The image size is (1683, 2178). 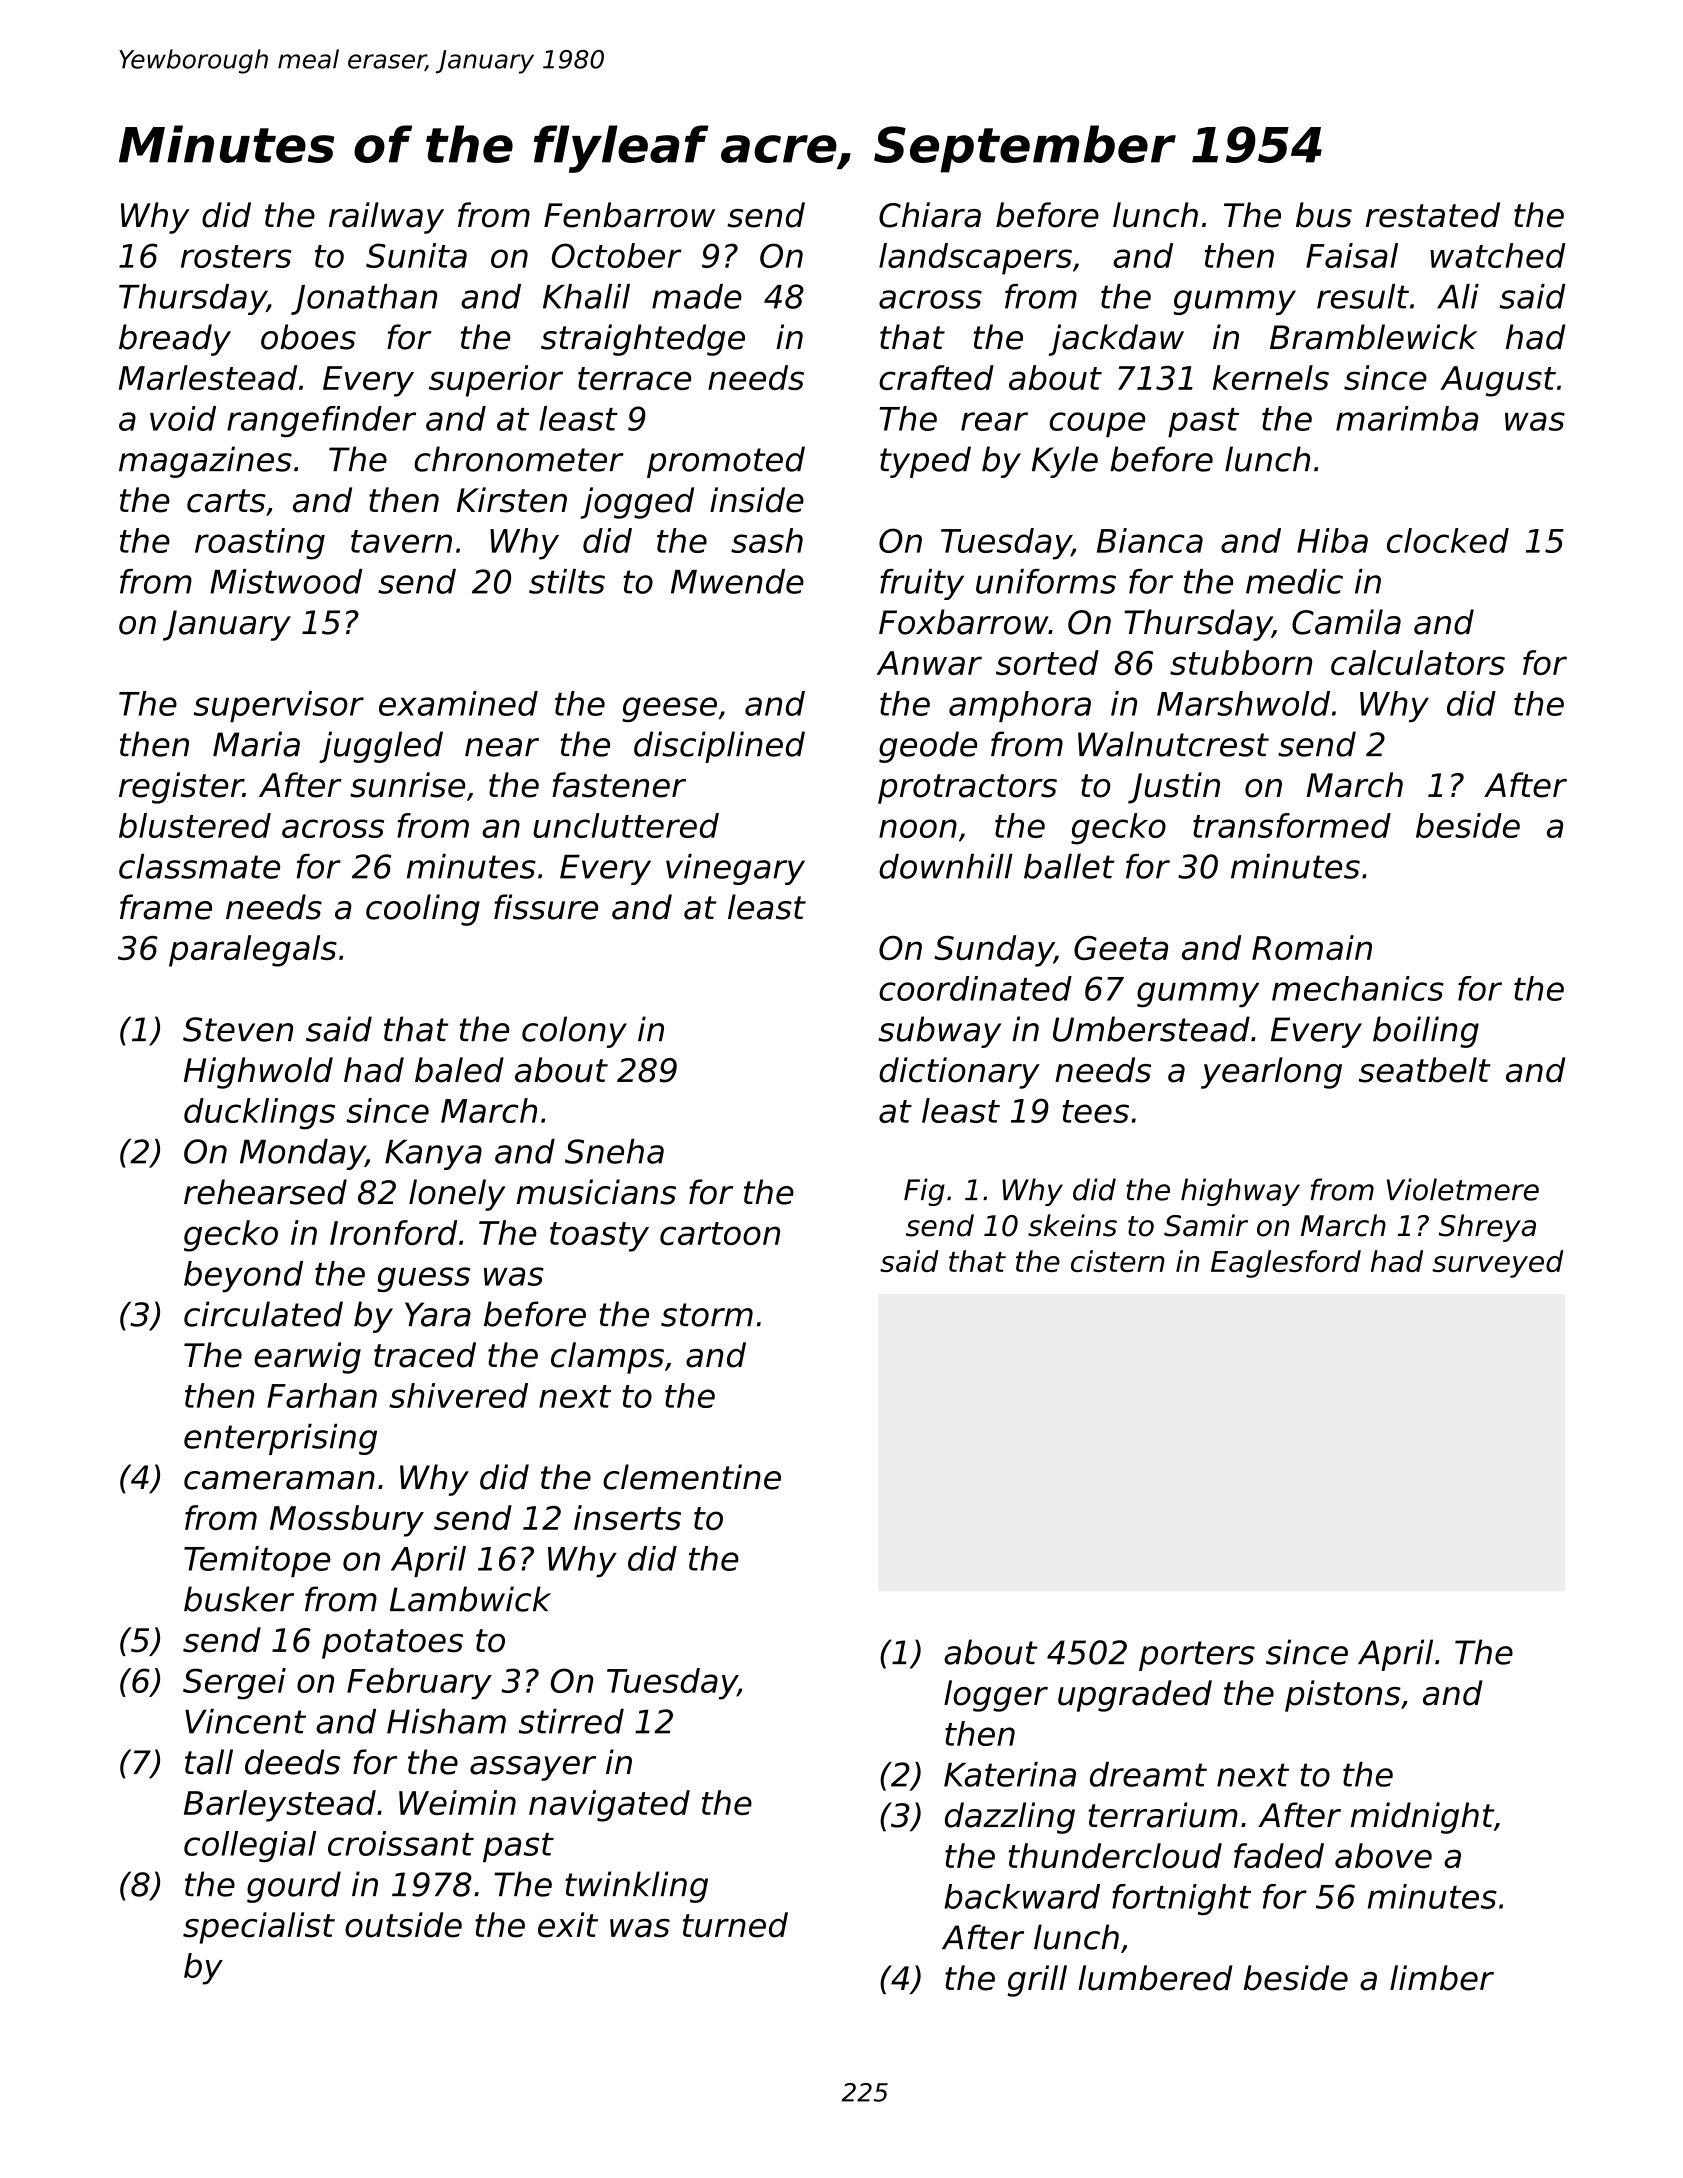 What do you see at coordinates (459, 1070) in the page?
I see `baled` at bounding box center [459, 1070].
